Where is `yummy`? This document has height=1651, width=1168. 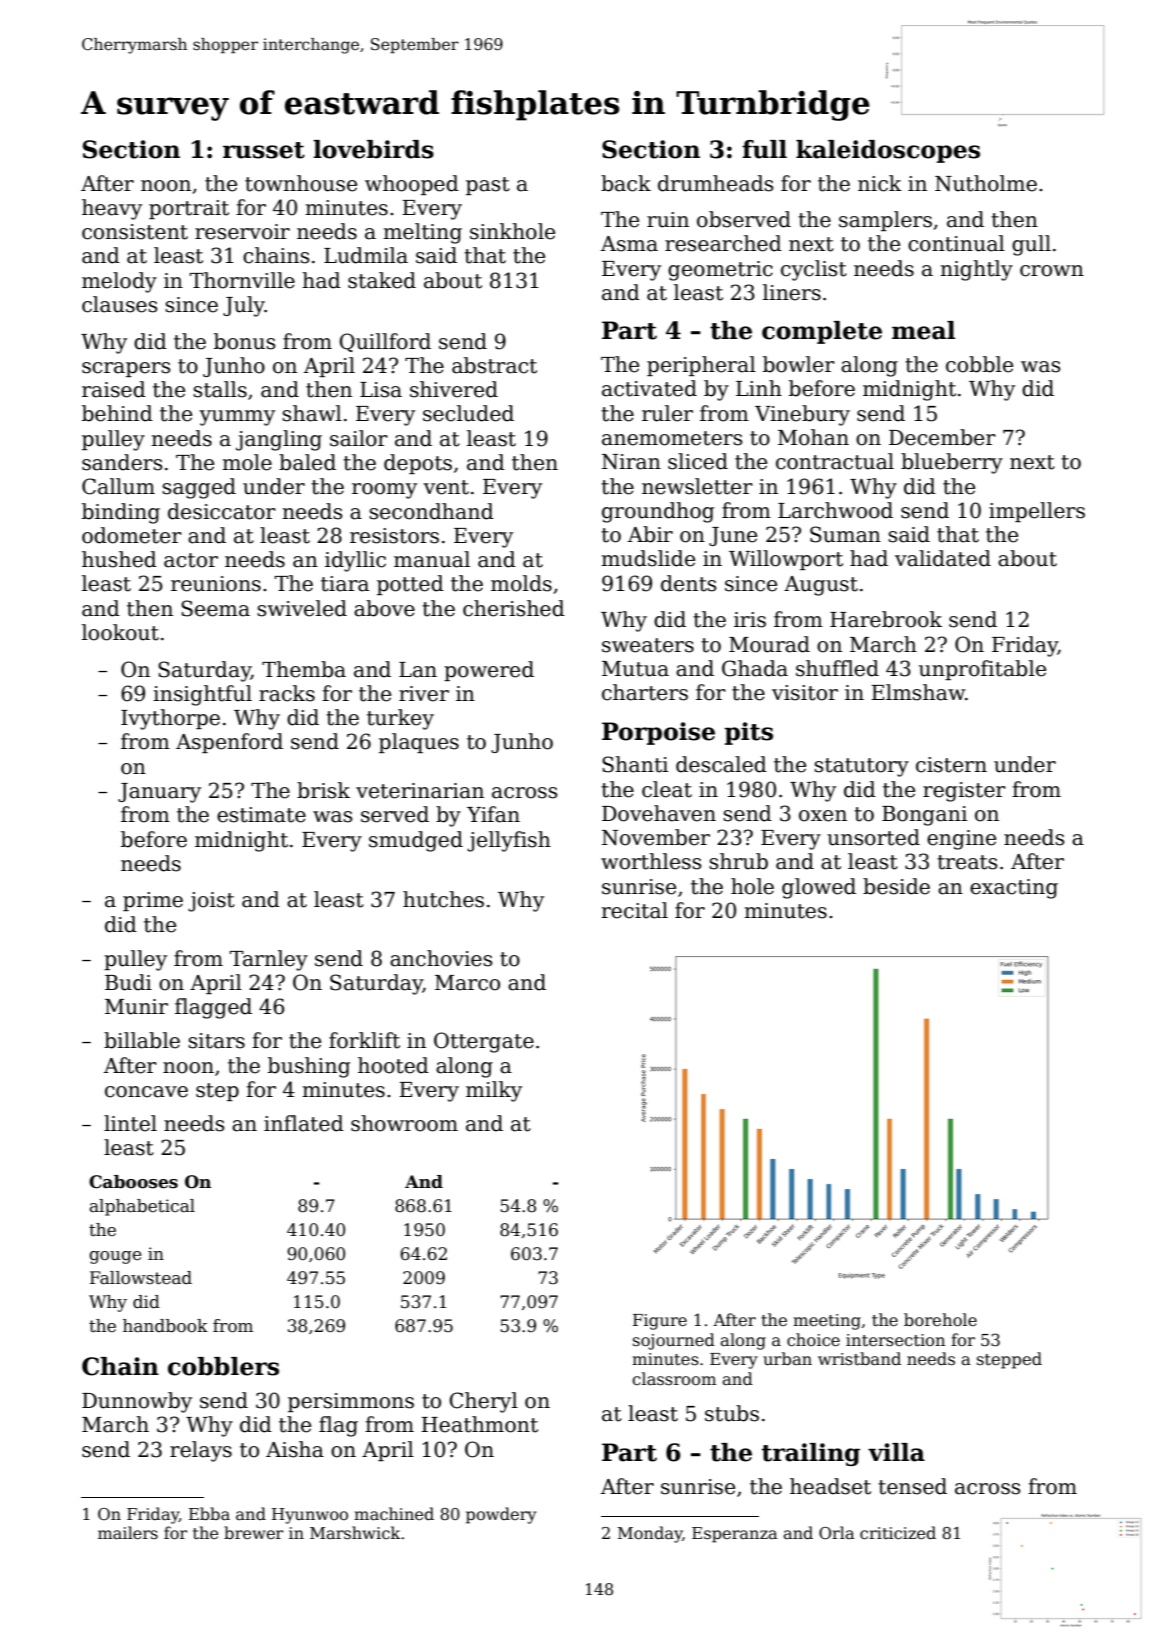
yummy is located at coordinates (237, 418).
